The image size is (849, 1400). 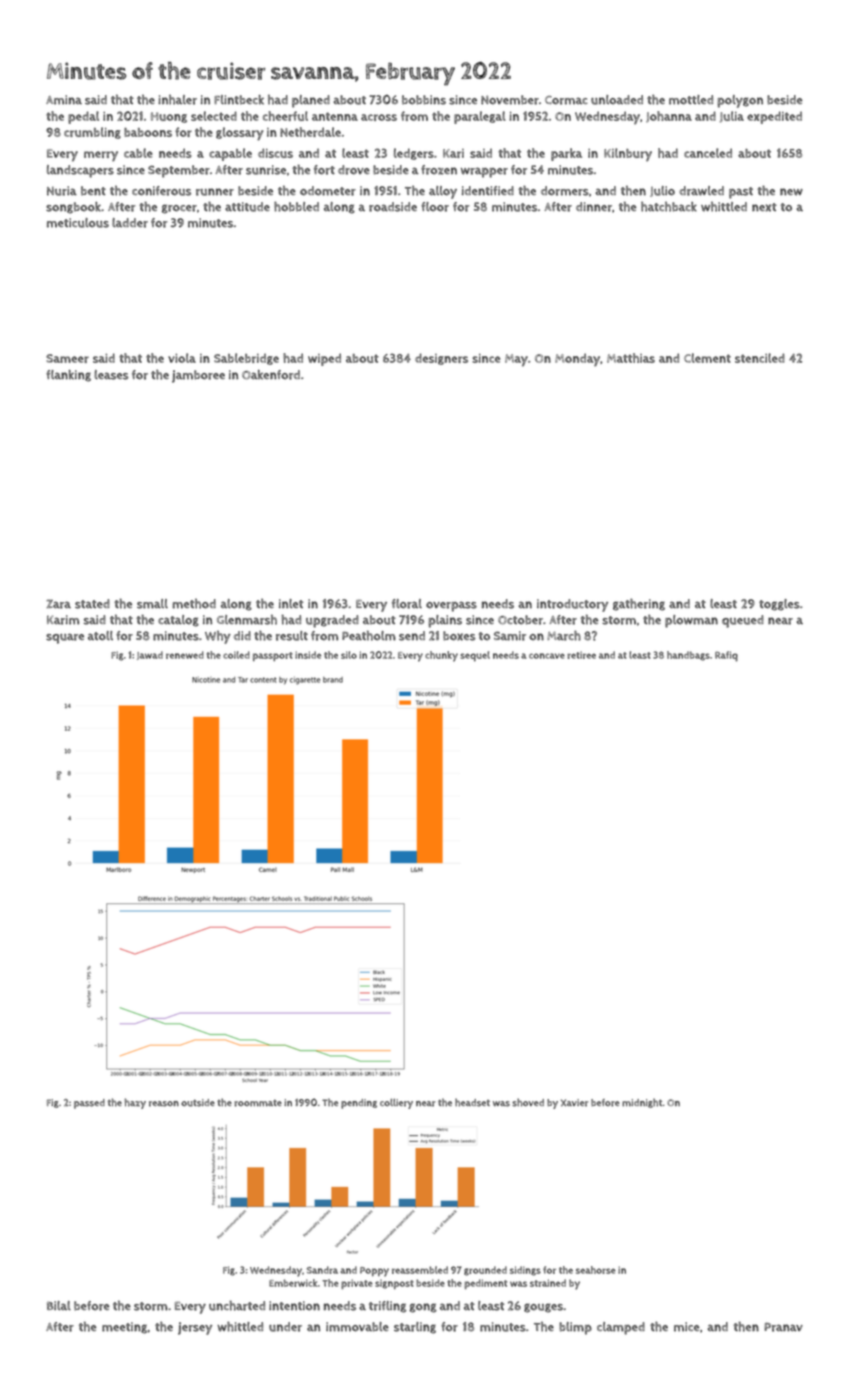 What do you see at coordinates (707, 358) in the screenshot?
I see `Clement` at bounding box center [707, 358].
